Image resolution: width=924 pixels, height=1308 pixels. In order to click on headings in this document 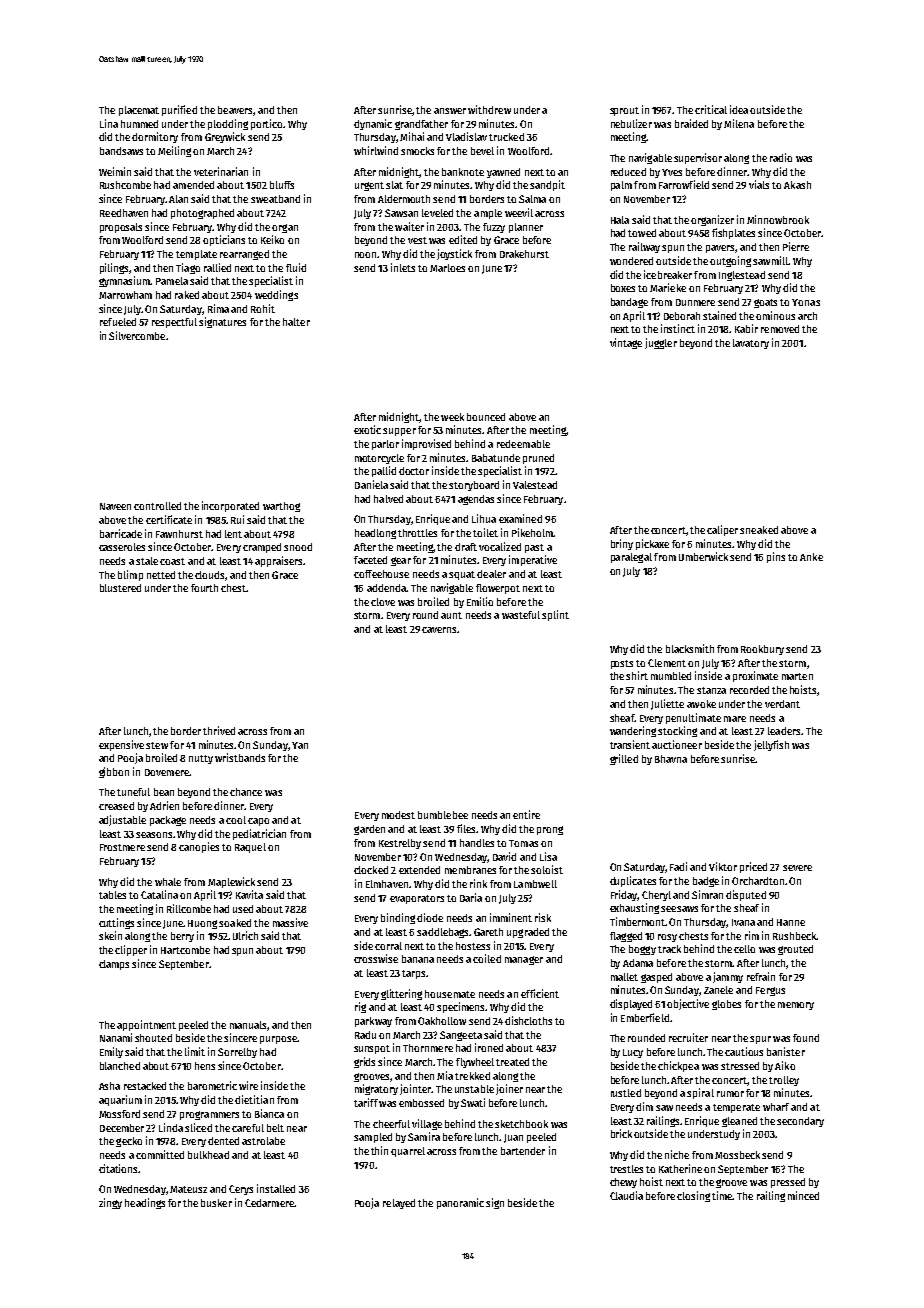, I will do `click(145, 1203)`.
